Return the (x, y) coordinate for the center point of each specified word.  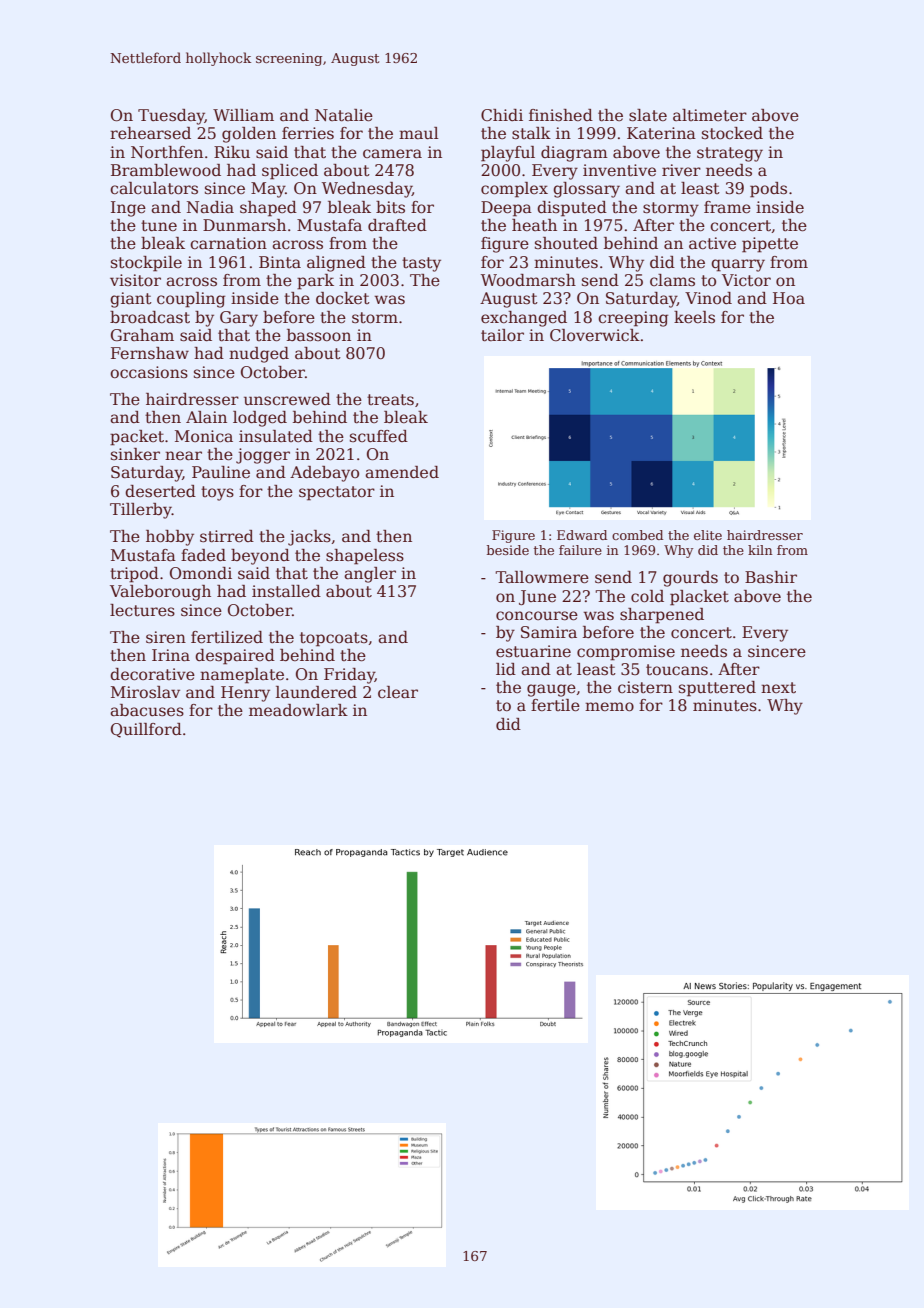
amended (402, 472)
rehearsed (150, 133)
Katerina (661, 133)
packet (137, 438)
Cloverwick (595, 335)
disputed (572, 209)
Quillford (146, 730)
